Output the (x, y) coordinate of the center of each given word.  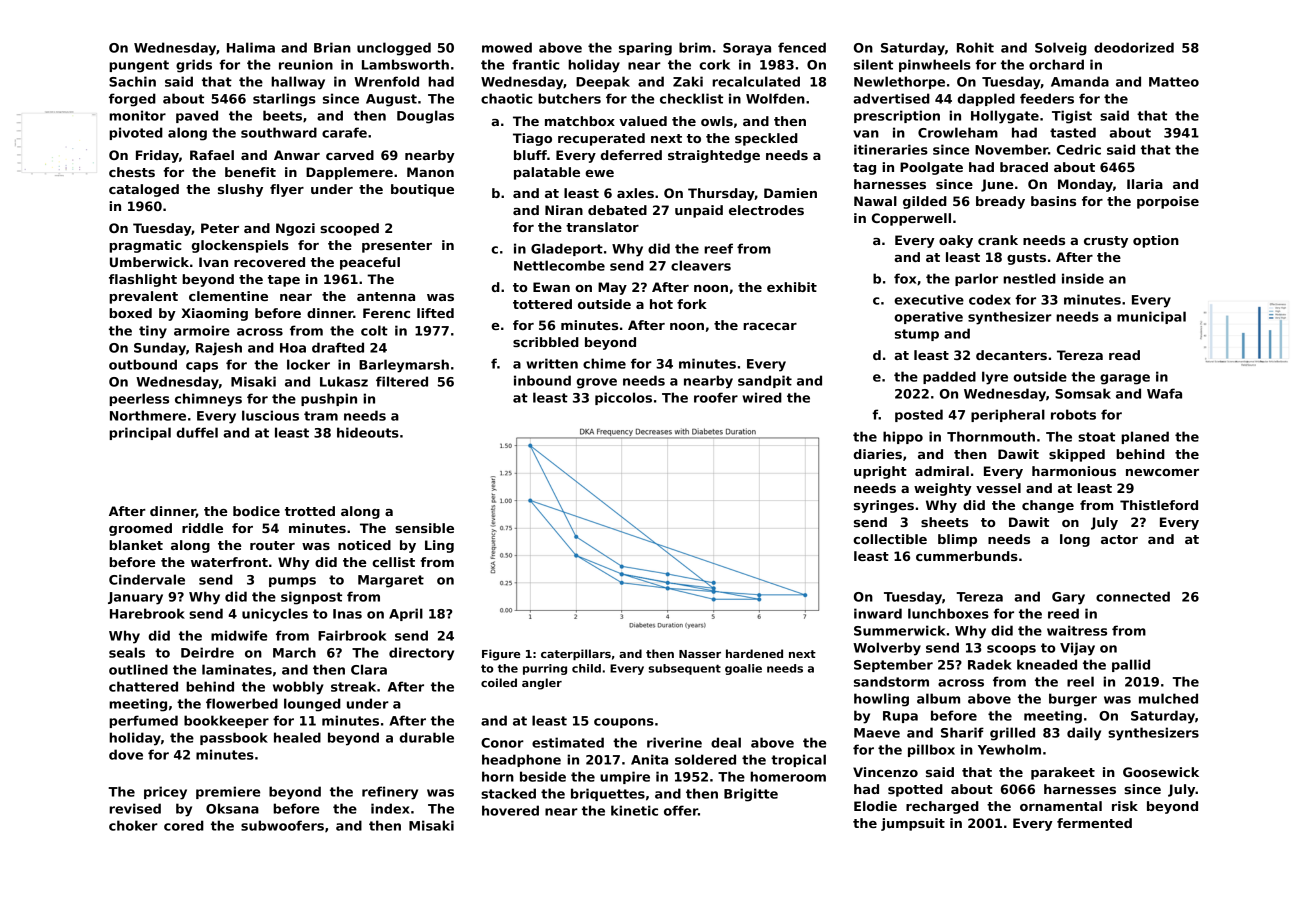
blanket (136, 545)
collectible (890, 539)
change (1048, 506)
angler (542, 684)
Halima (251, 47)
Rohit (975, 47)
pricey (165, 793)
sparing (645, 49)
